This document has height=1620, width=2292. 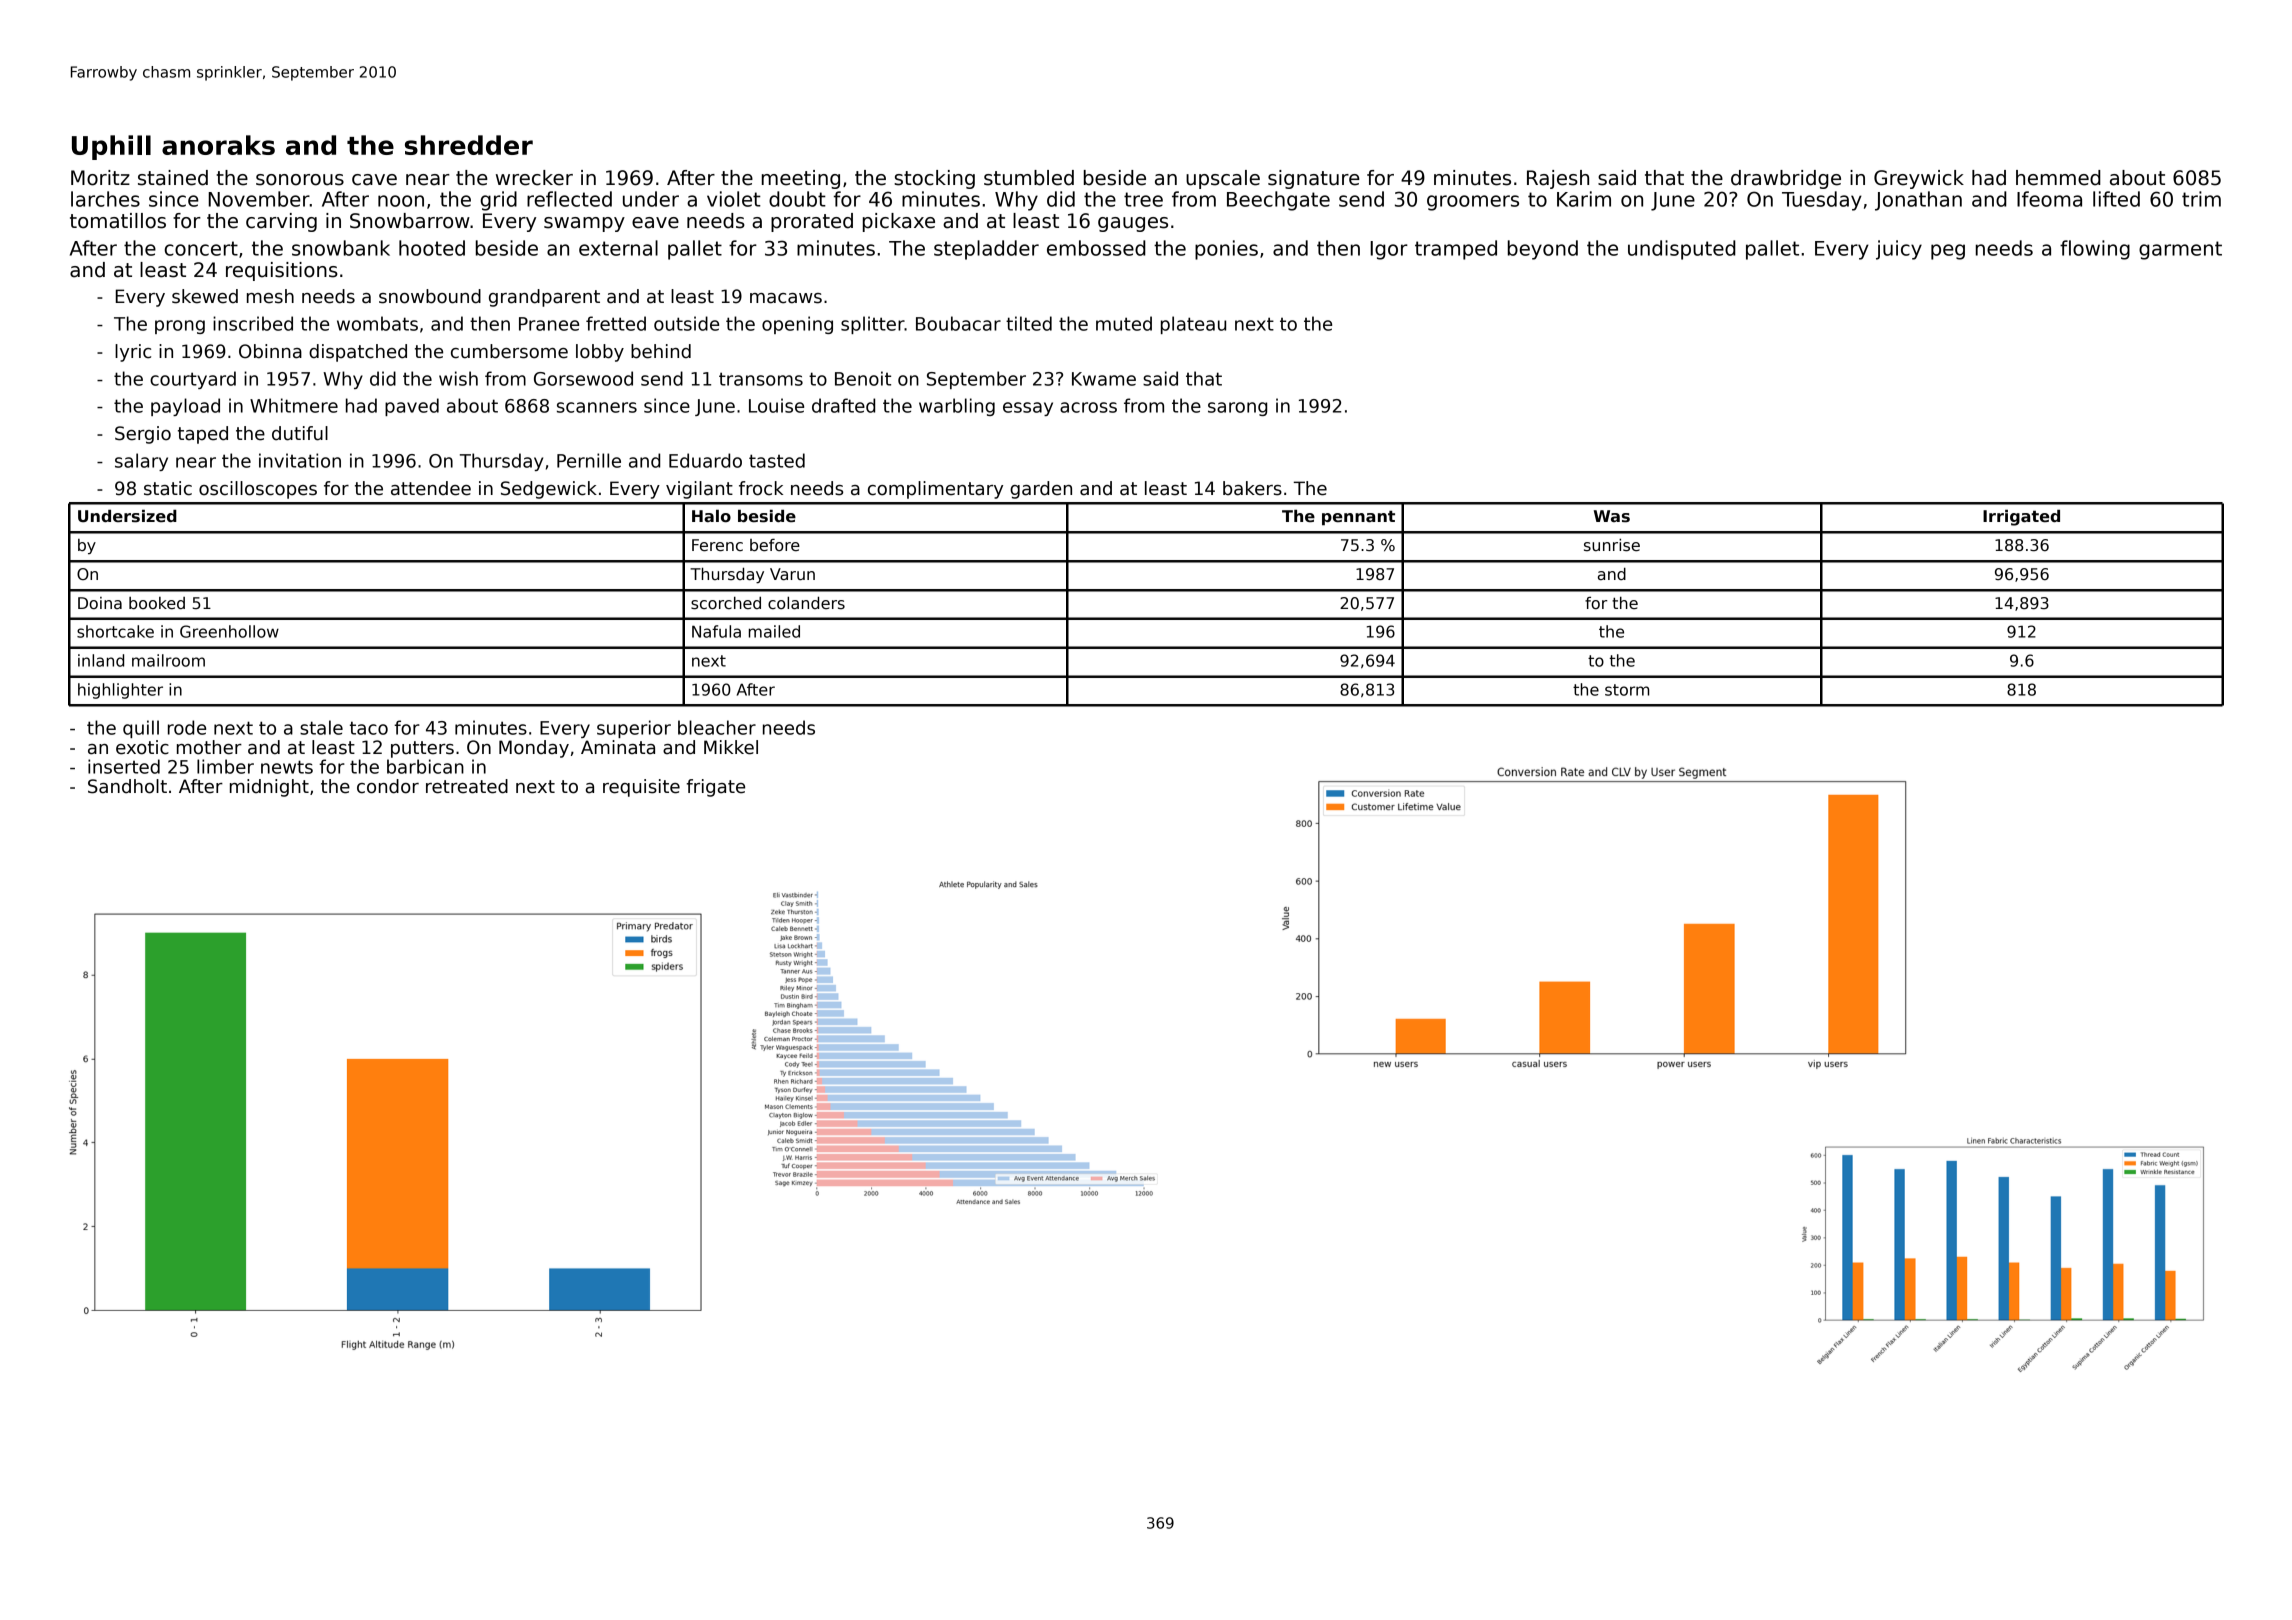 What do you see at coordinates (1237, 409) in the document?
I see `sarong` at bounding box center [1237, 409].
